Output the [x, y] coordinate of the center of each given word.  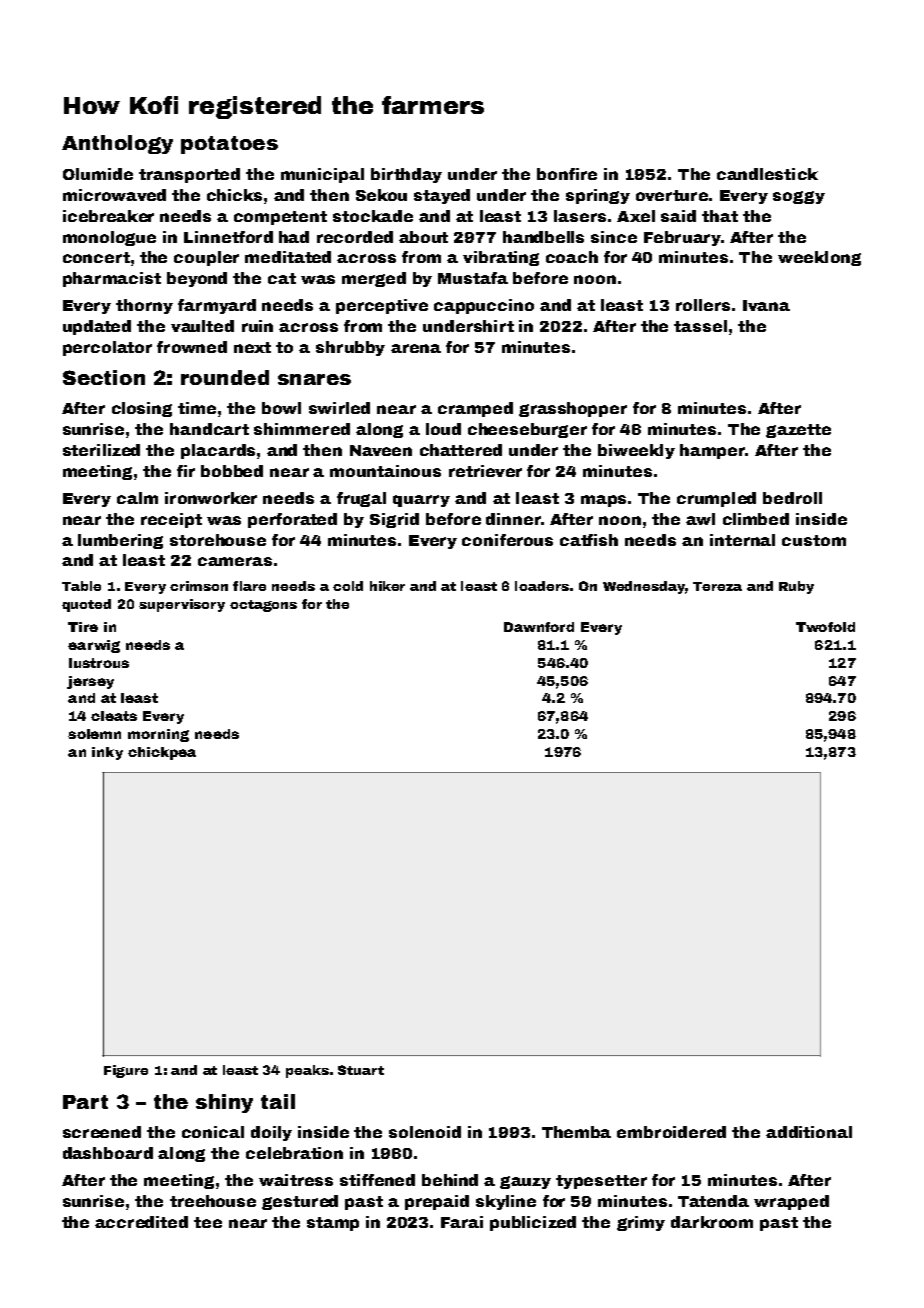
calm [137, 498]
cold [348, 586]
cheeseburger [527, 430]
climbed [756, 519]
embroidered [671, 1132]
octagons [263, 606]
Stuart [361, 1070]
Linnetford [228, 237]
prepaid [437, 1202]
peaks [307, 1071]
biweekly [636, 451]
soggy [799, 197]
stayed [442, 196]
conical [213, 1132]
